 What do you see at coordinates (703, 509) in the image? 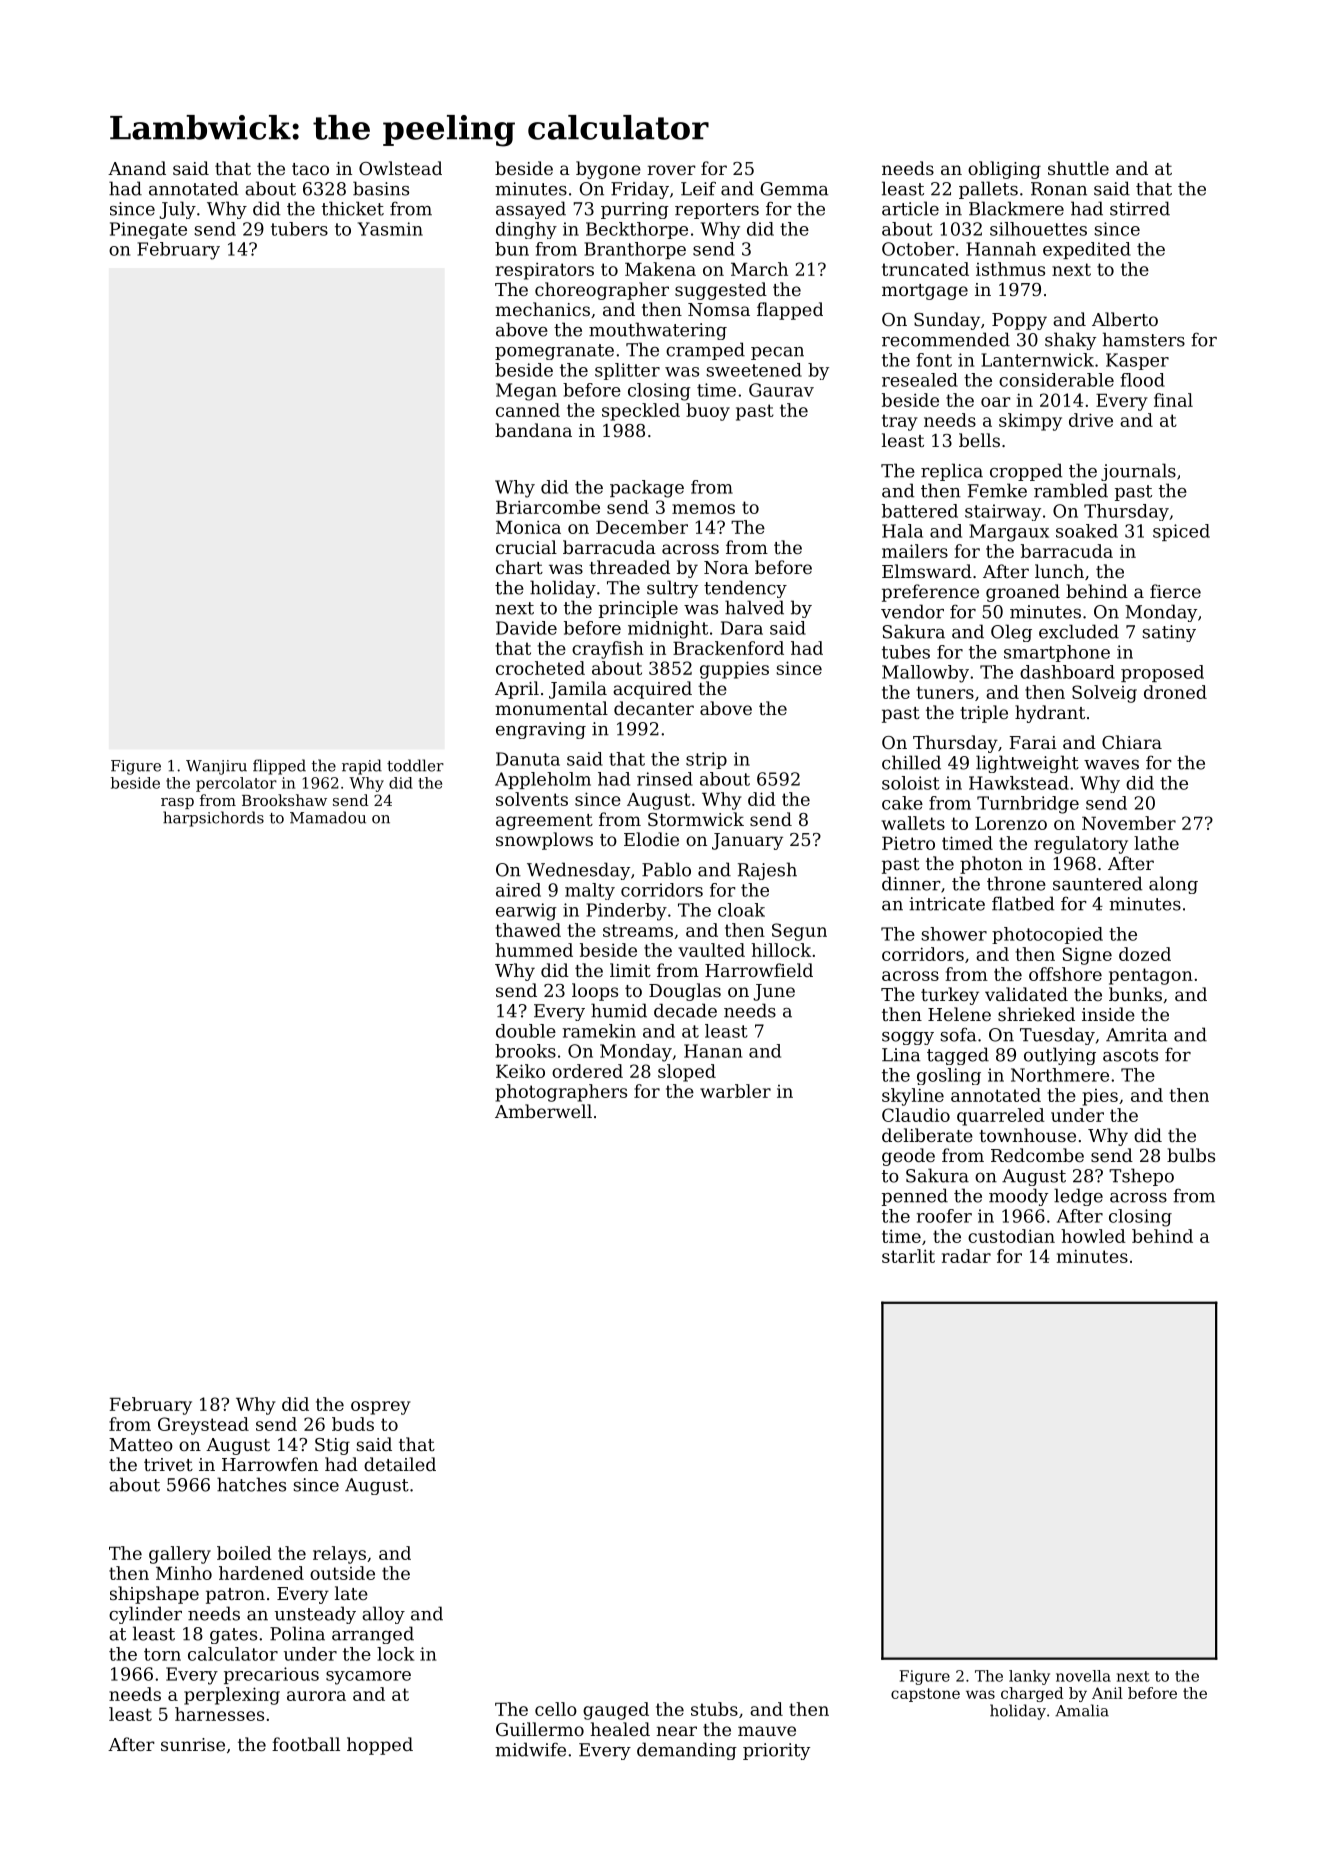
I see `memos` at bounding box center [703, 509].
